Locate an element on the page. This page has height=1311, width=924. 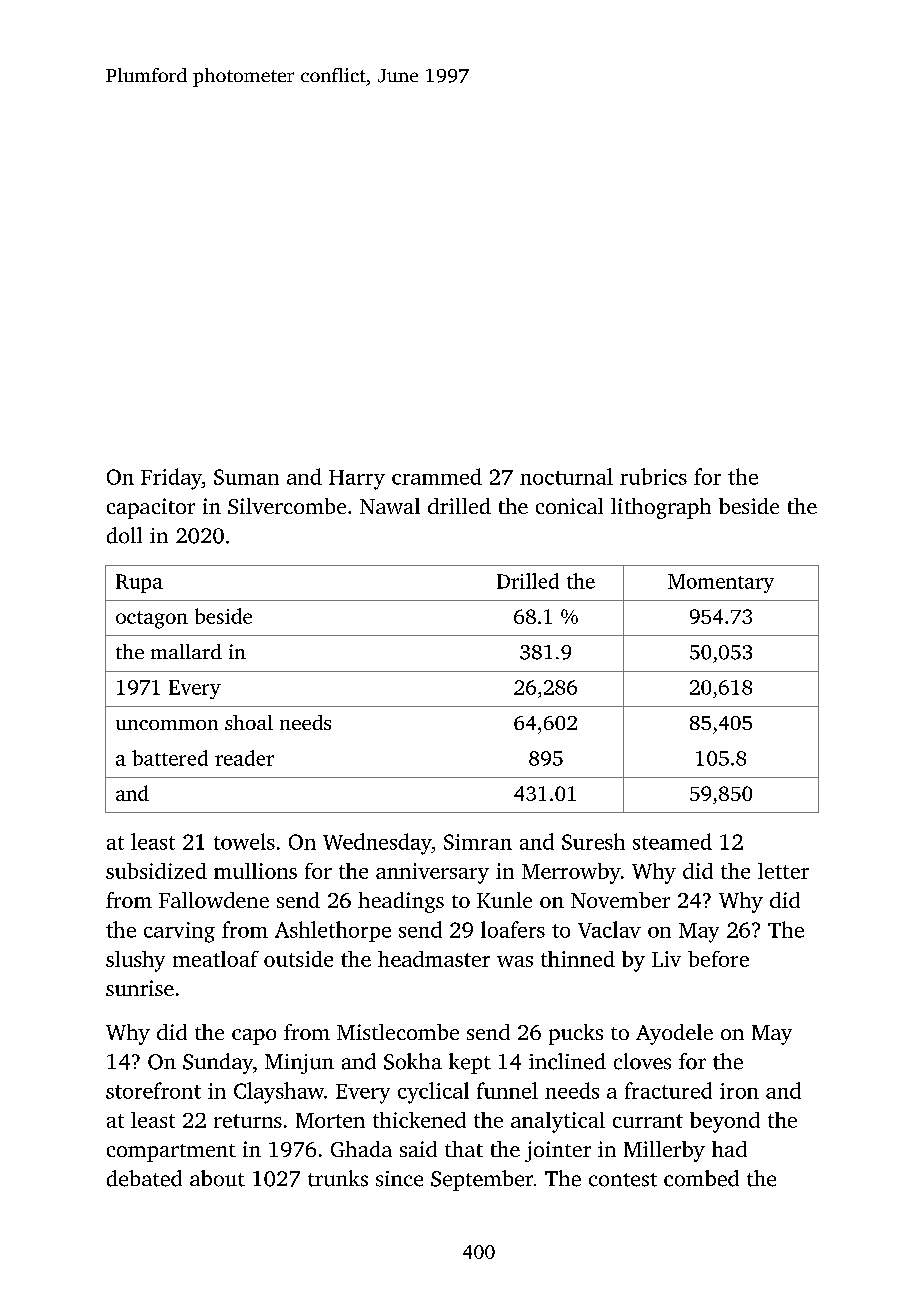
Simran is located at coordinates (478, 842).
